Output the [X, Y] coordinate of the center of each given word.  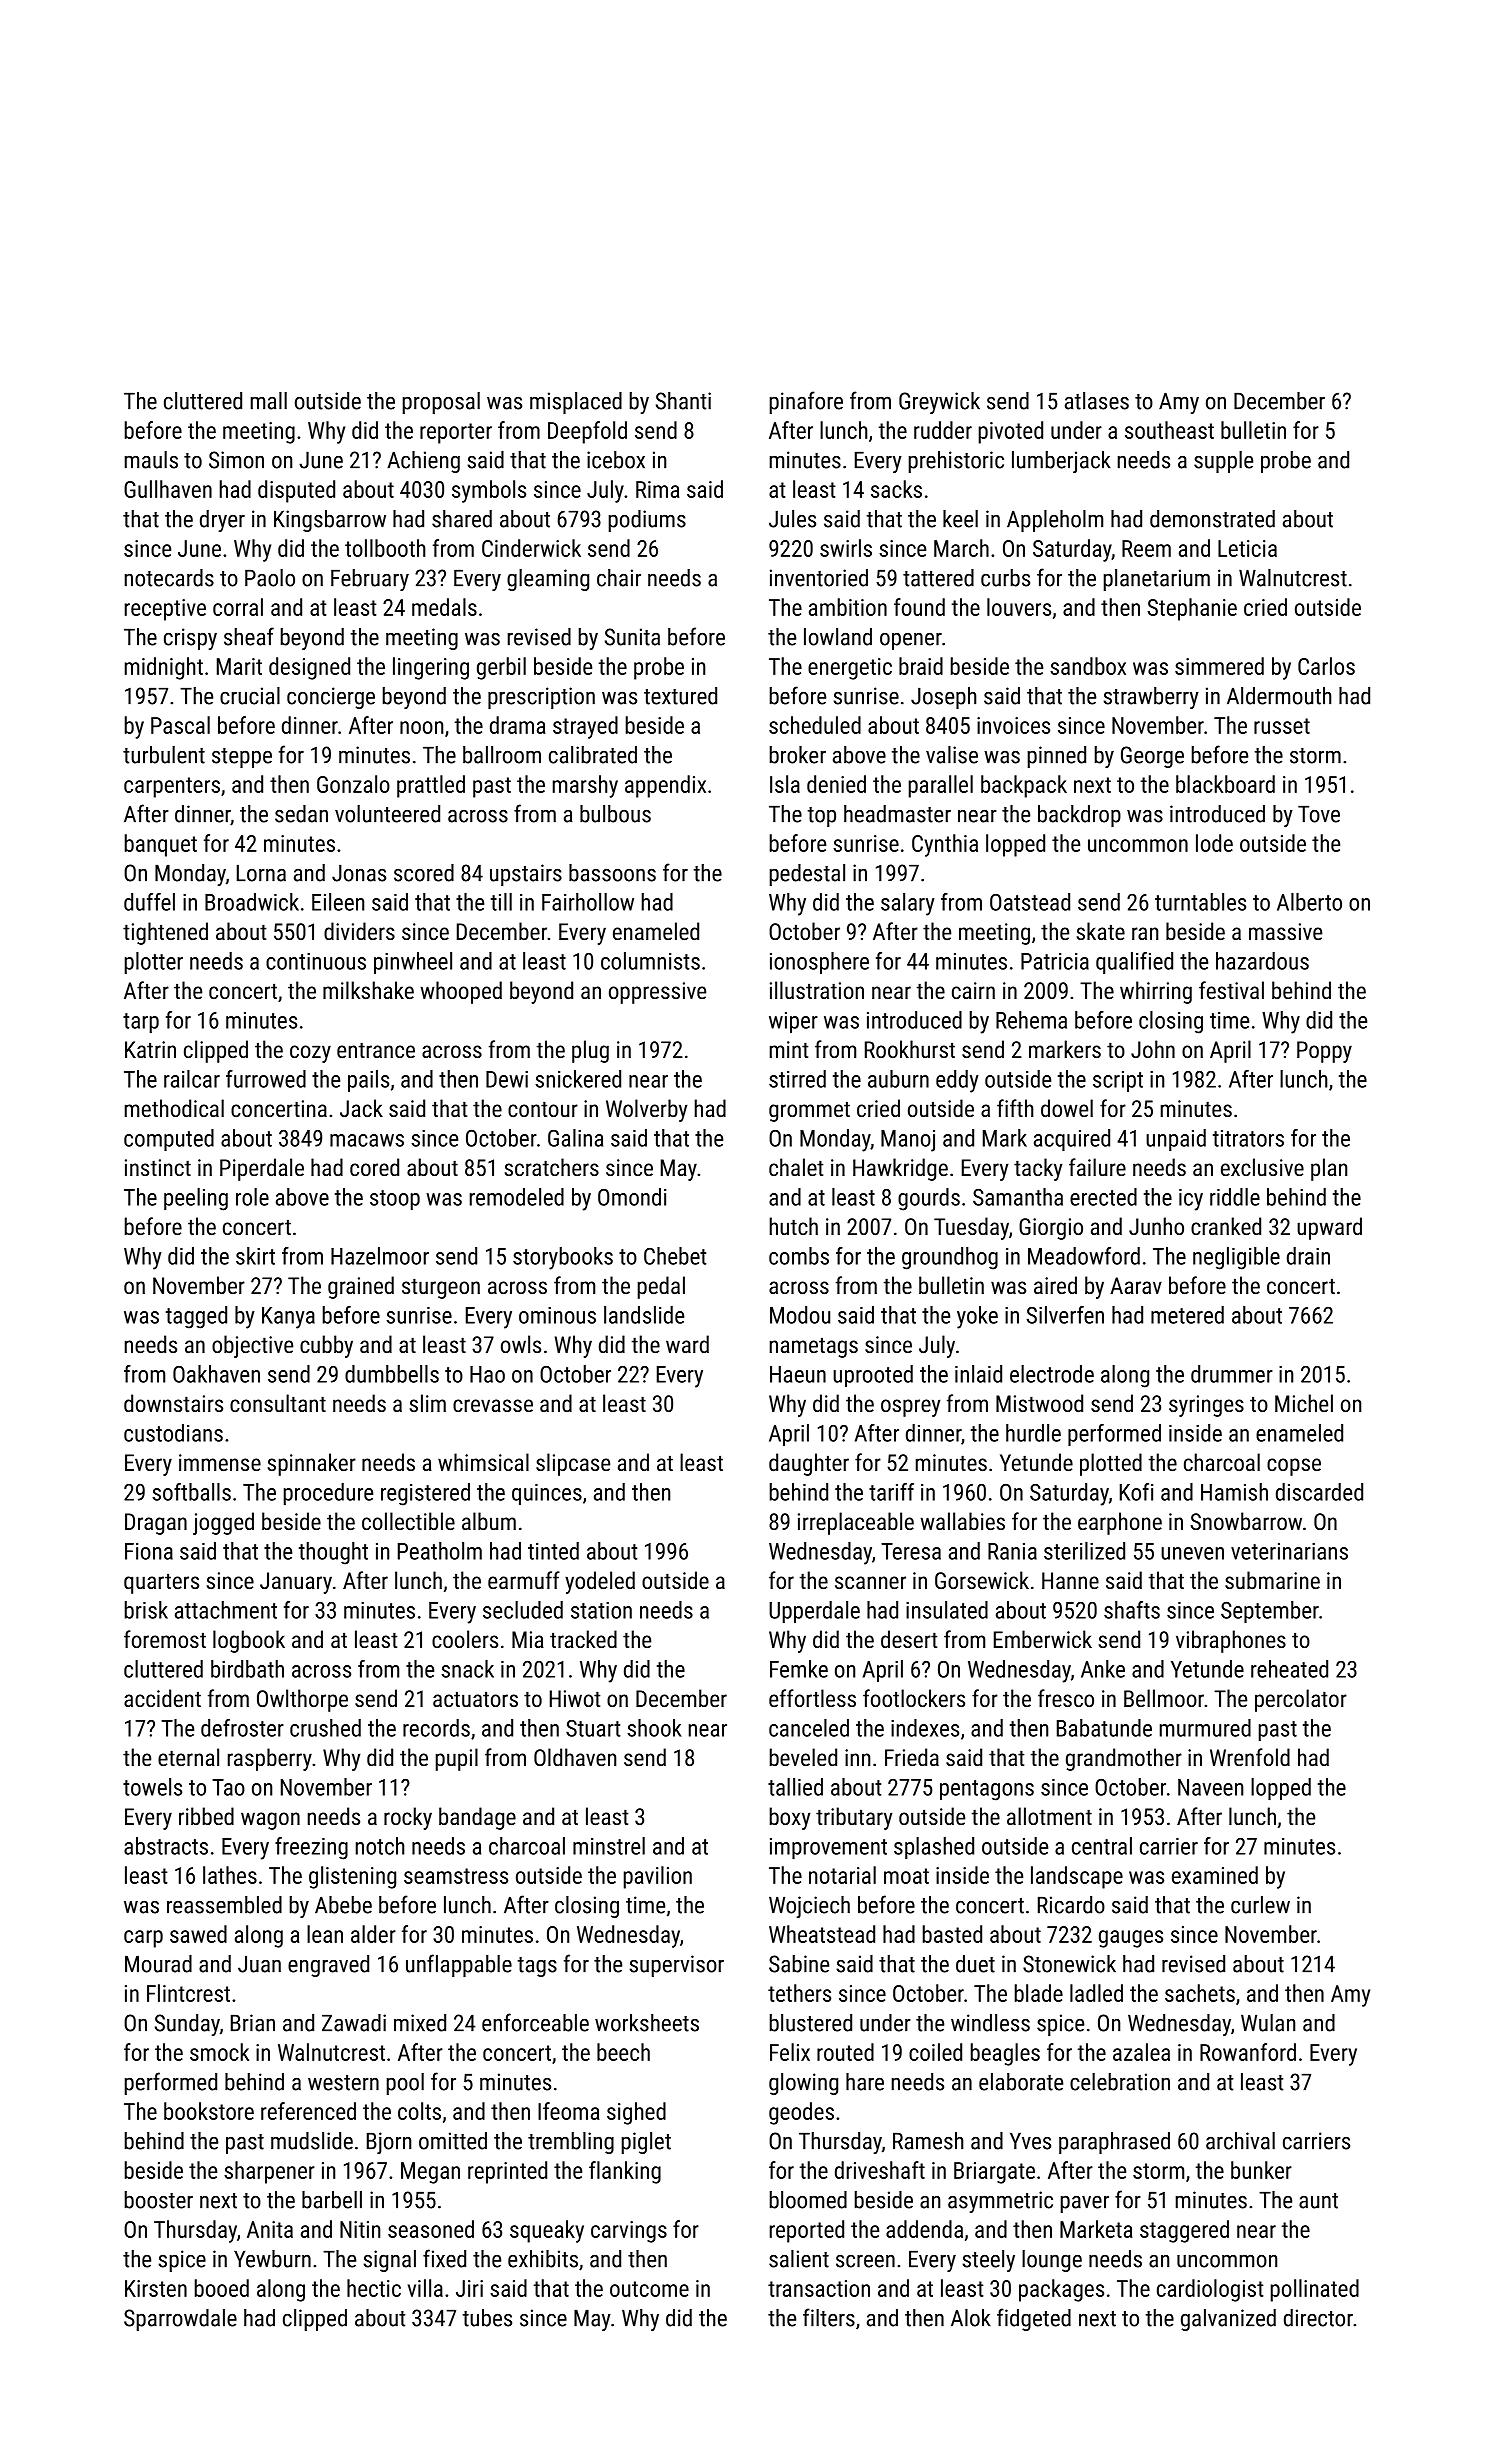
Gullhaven [168, 489]
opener [911, 641]
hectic [374, 2288]
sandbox [1088, 666]
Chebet [675, 1256]
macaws [367, 1140]
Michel [1304, 1403]
